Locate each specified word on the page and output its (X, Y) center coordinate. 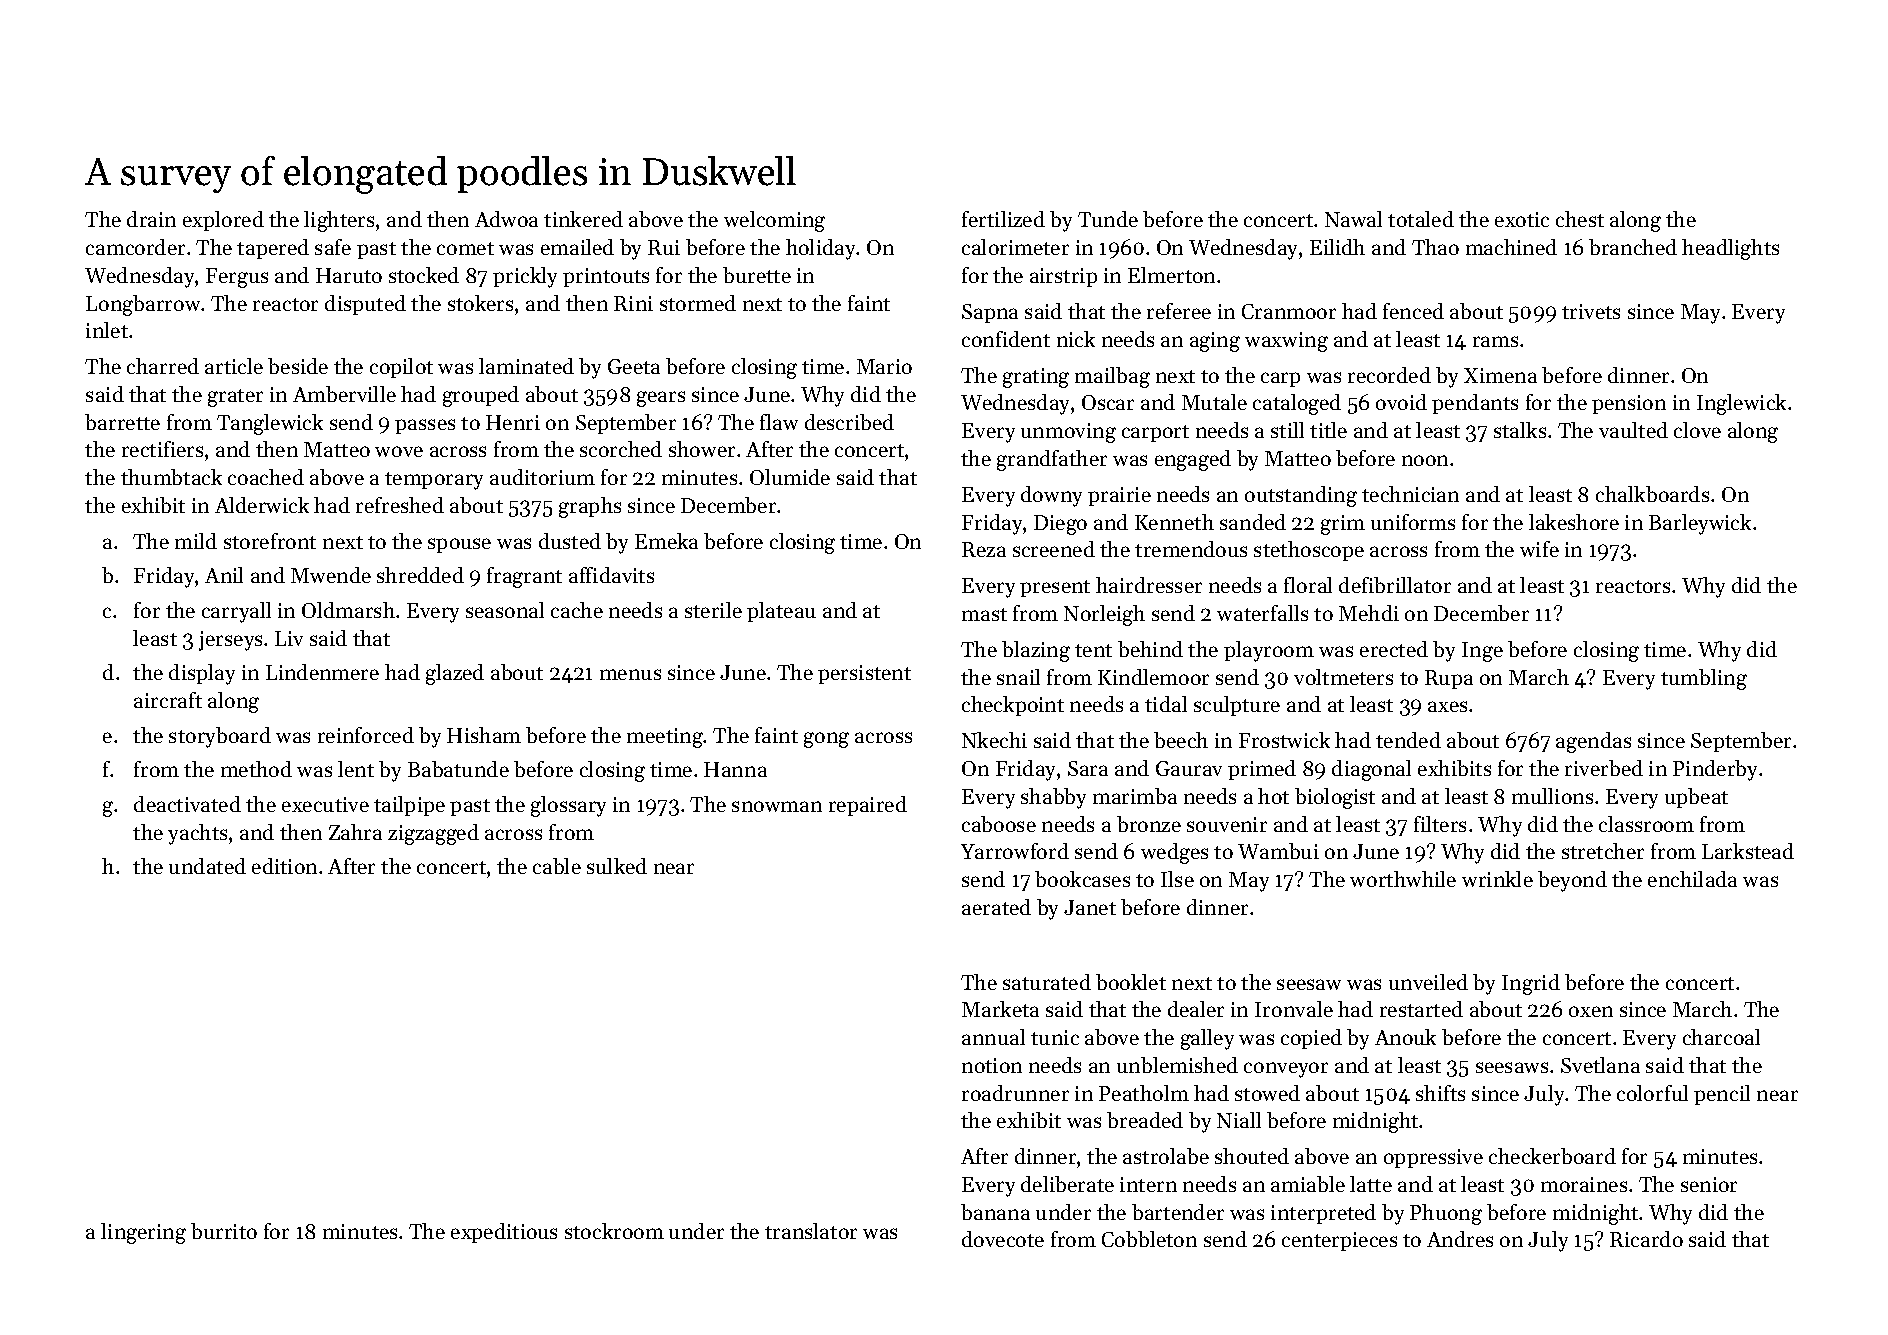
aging (1215, 342)
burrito (224, 1231)
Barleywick (1700, 524)
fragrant (524, 577)
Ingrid (1531, 984)
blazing (1036, 651)
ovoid (1401, 402)
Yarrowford (1015, 851)
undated (207, 866)
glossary (568, 806)
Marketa (1000, 1009)
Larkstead (1748, 851)
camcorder (135, 247)
